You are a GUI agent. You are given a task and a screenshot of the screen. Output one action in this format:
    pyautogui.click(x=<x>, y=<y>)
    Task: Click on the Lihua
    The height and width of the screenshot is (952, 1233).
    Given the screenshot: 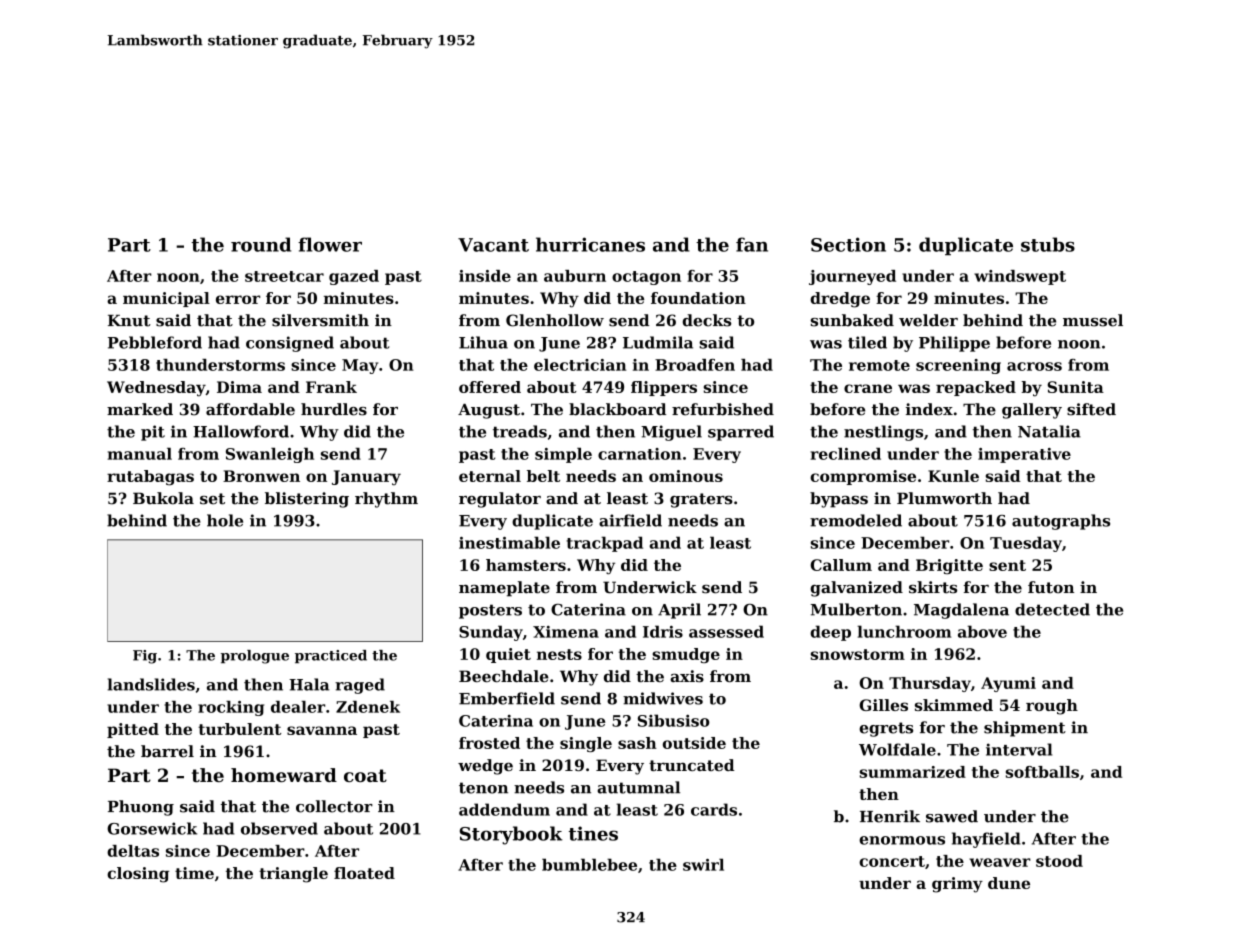 What is the action you would take?
    pyautogui.click(x=483, y=342)
